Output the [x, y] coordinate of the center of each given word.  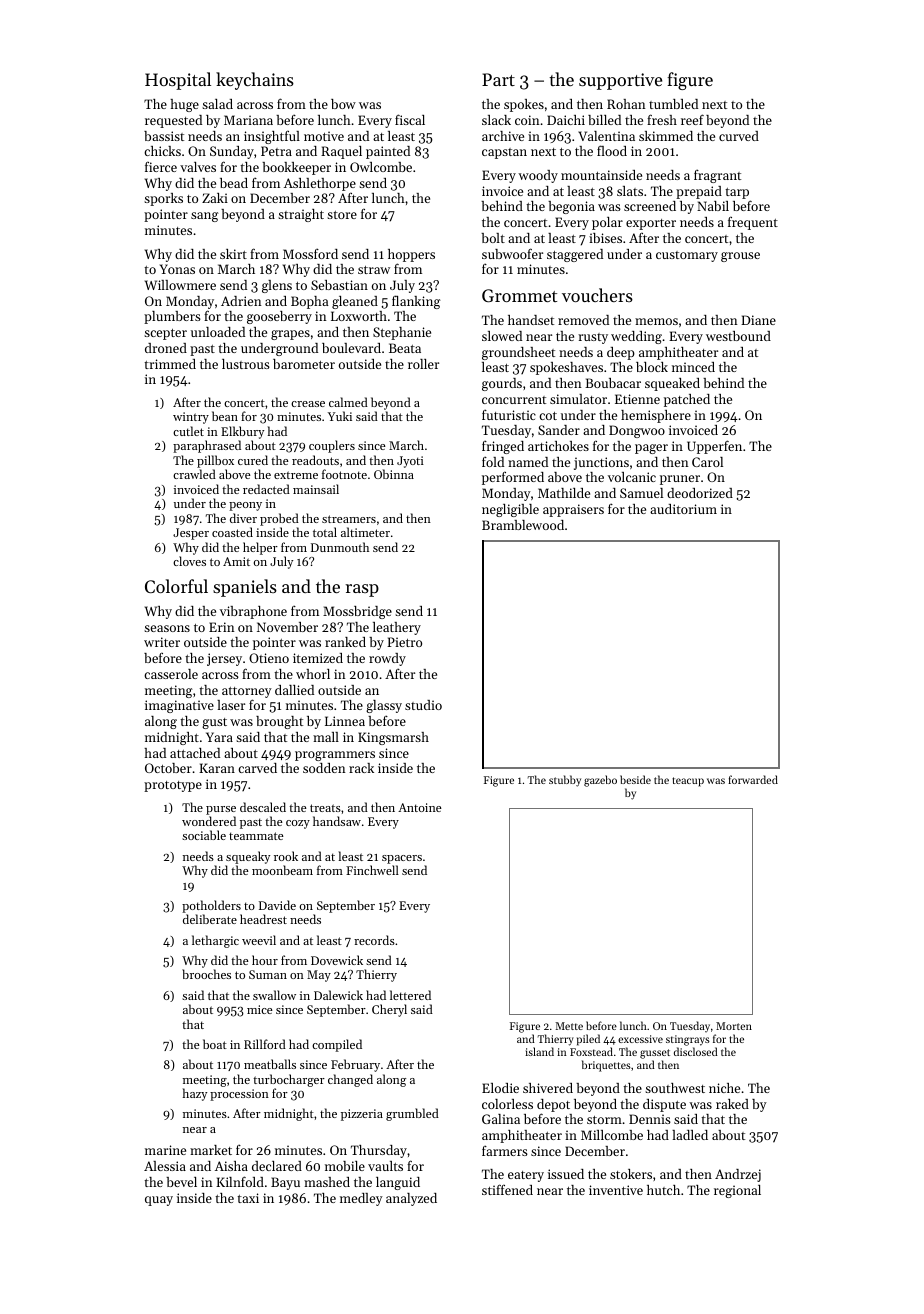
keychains [255, 81]
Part [498, 79]
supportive [620, 81]
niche [724, 1088]
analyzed [411, 1199]
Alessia [165, 1166]
